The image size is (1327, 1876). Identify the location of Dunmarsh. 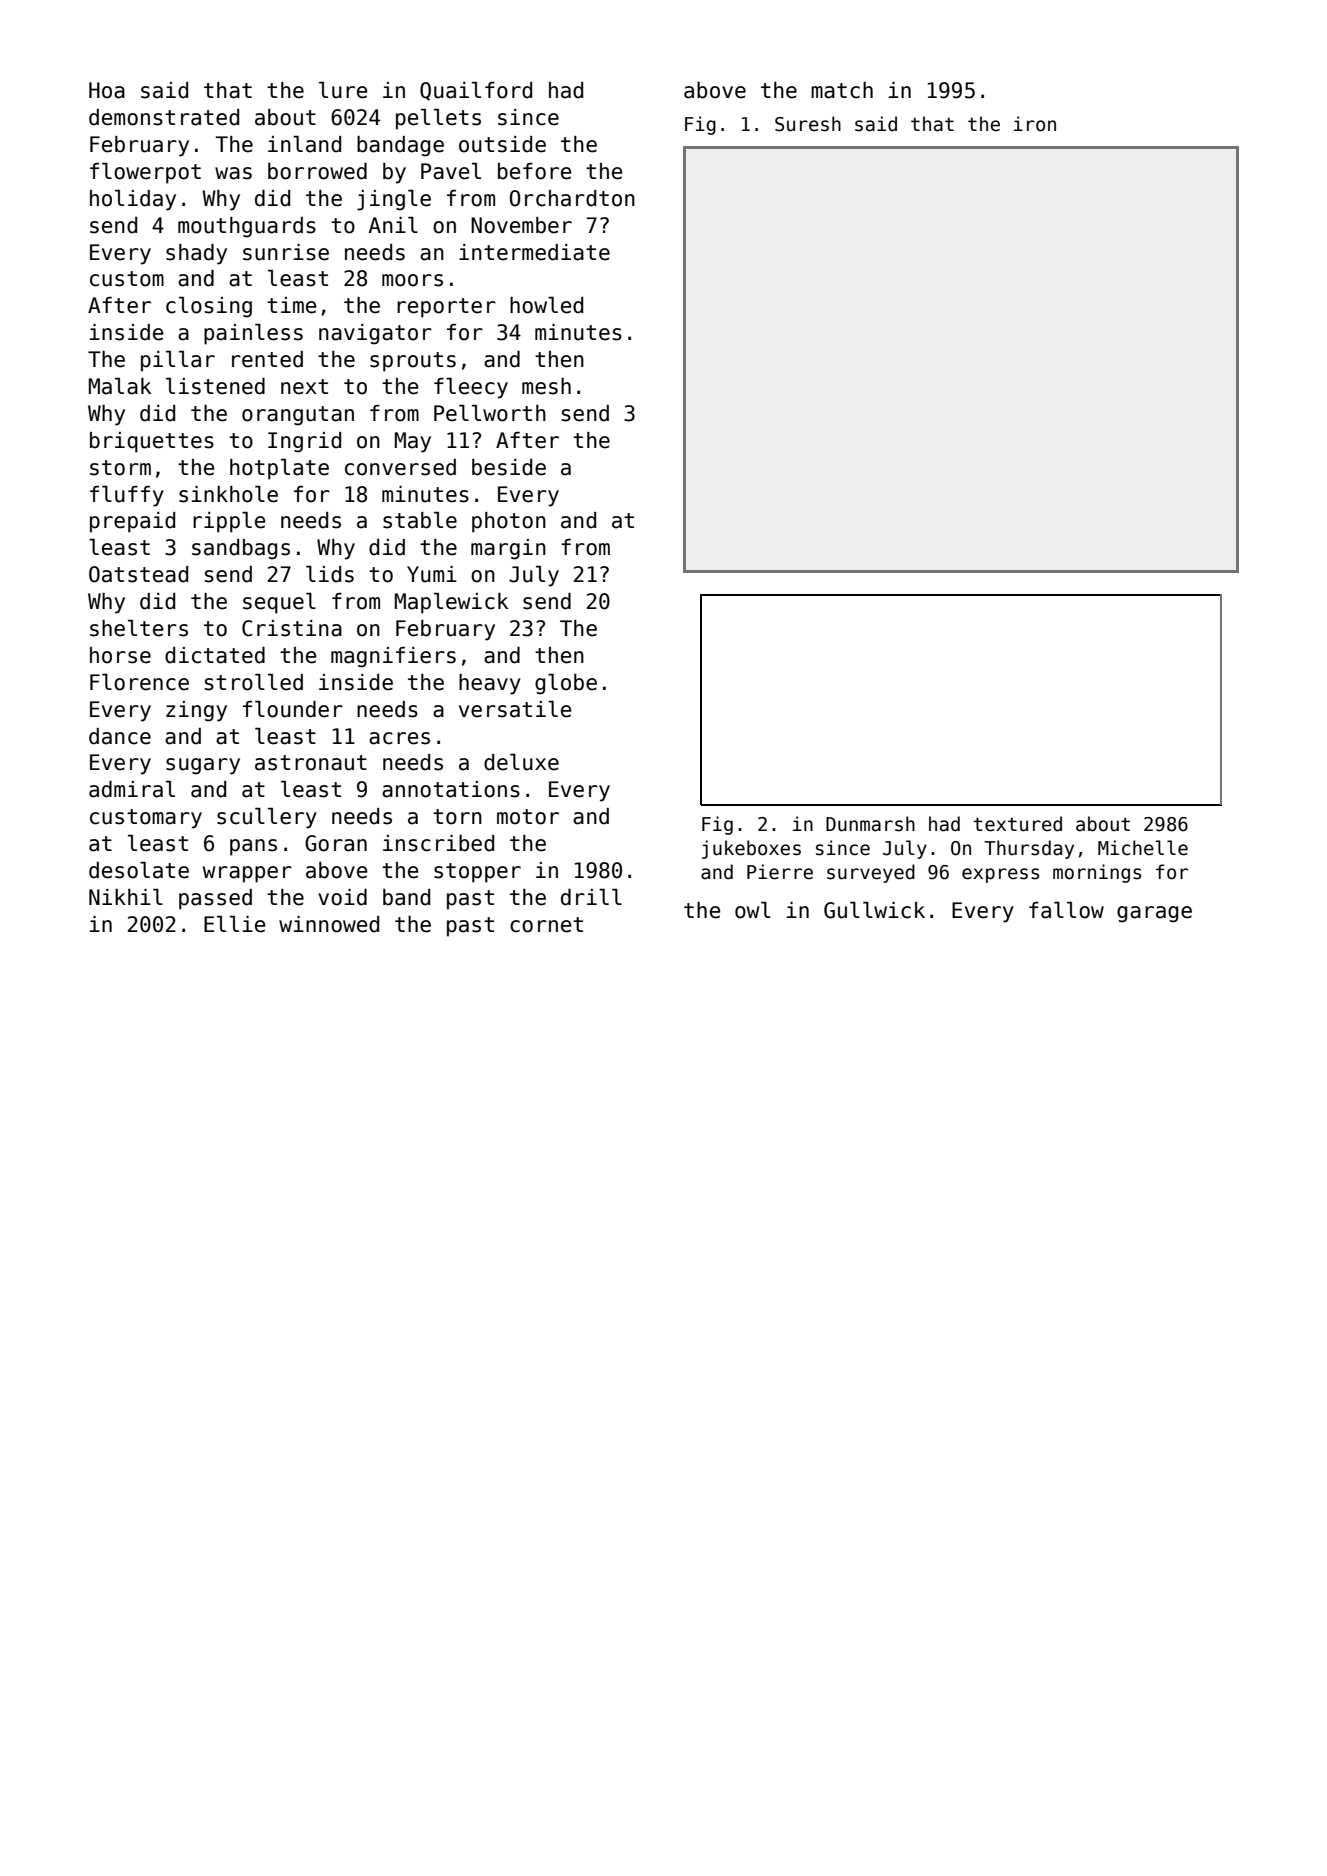
(870, 824).
